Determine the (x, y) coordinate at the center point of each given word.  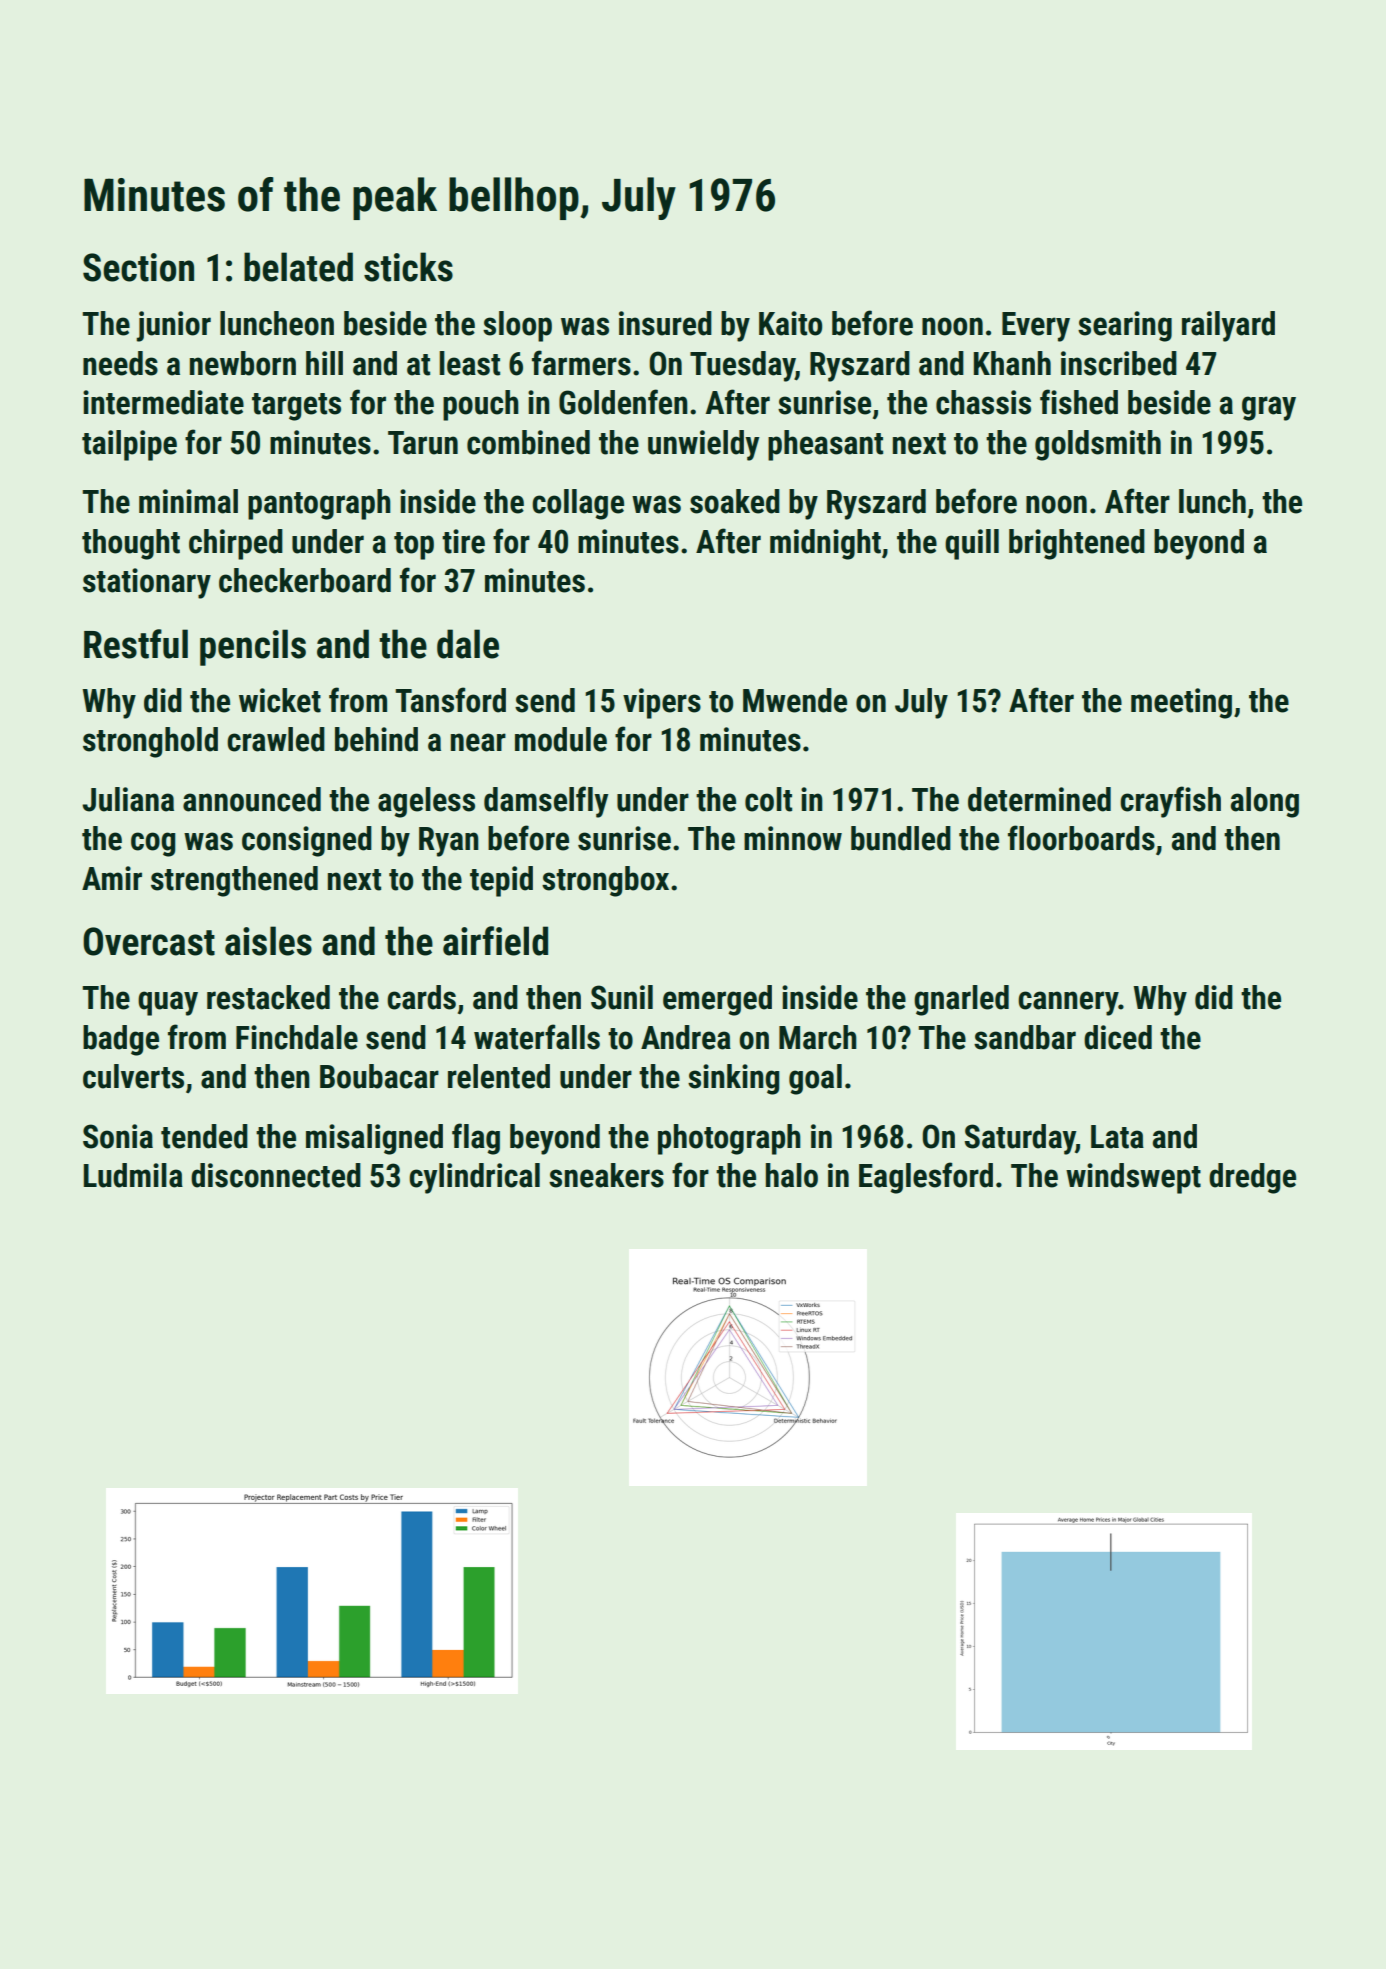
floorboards (1081, 838)
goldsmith (1098, 445)
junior (174, 326)
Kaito (790, 323)
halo (792, 1175)
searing (1125, 326)
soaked (735, 501)
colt (768, 799)
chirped (236, 544)
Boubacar (379, 1076)
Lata (1117, 1137)
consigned (307, 841)
